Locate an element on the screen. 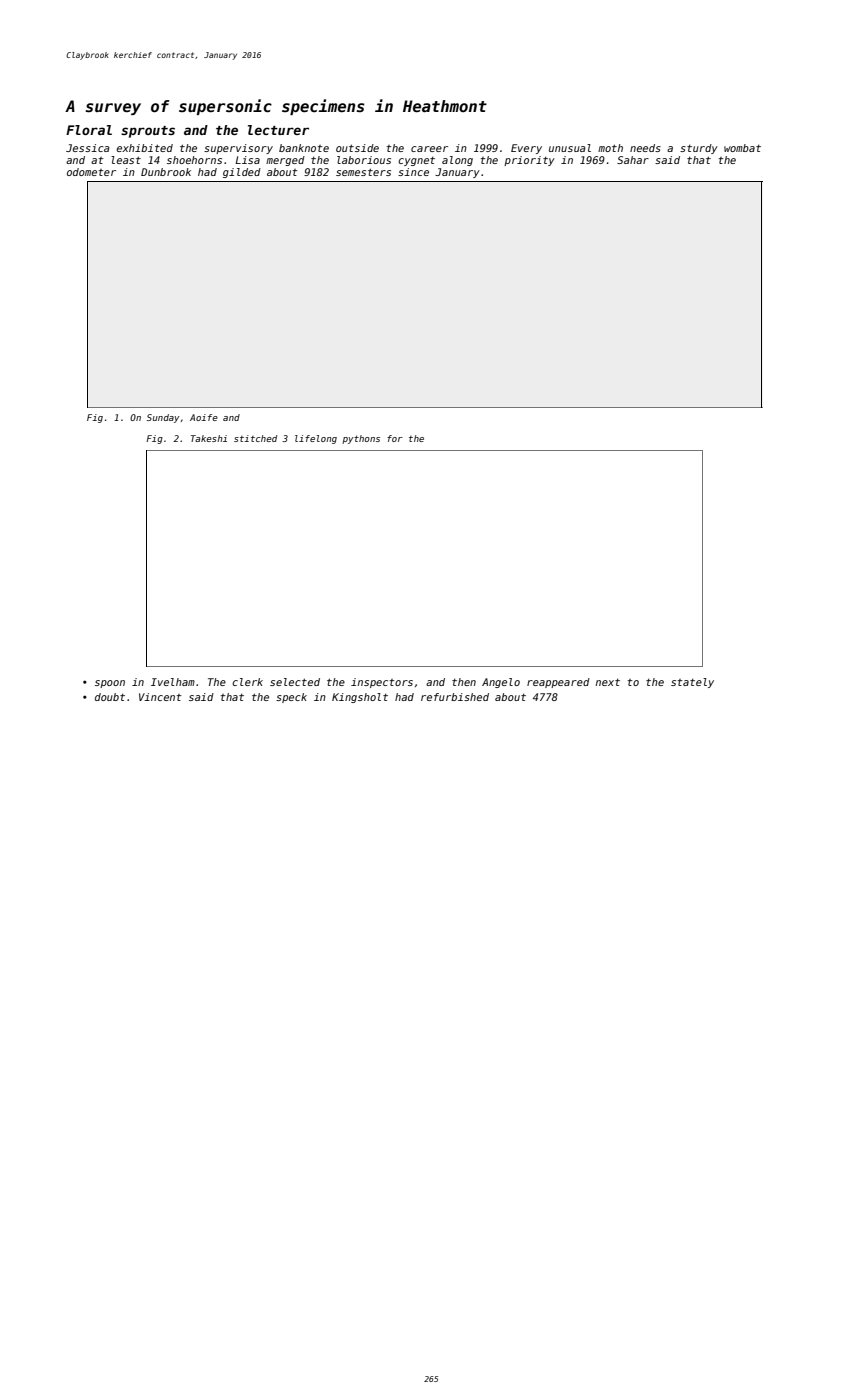 This screenshot has height=1400, width=849. laborious is located at coordinates (364, 160).
